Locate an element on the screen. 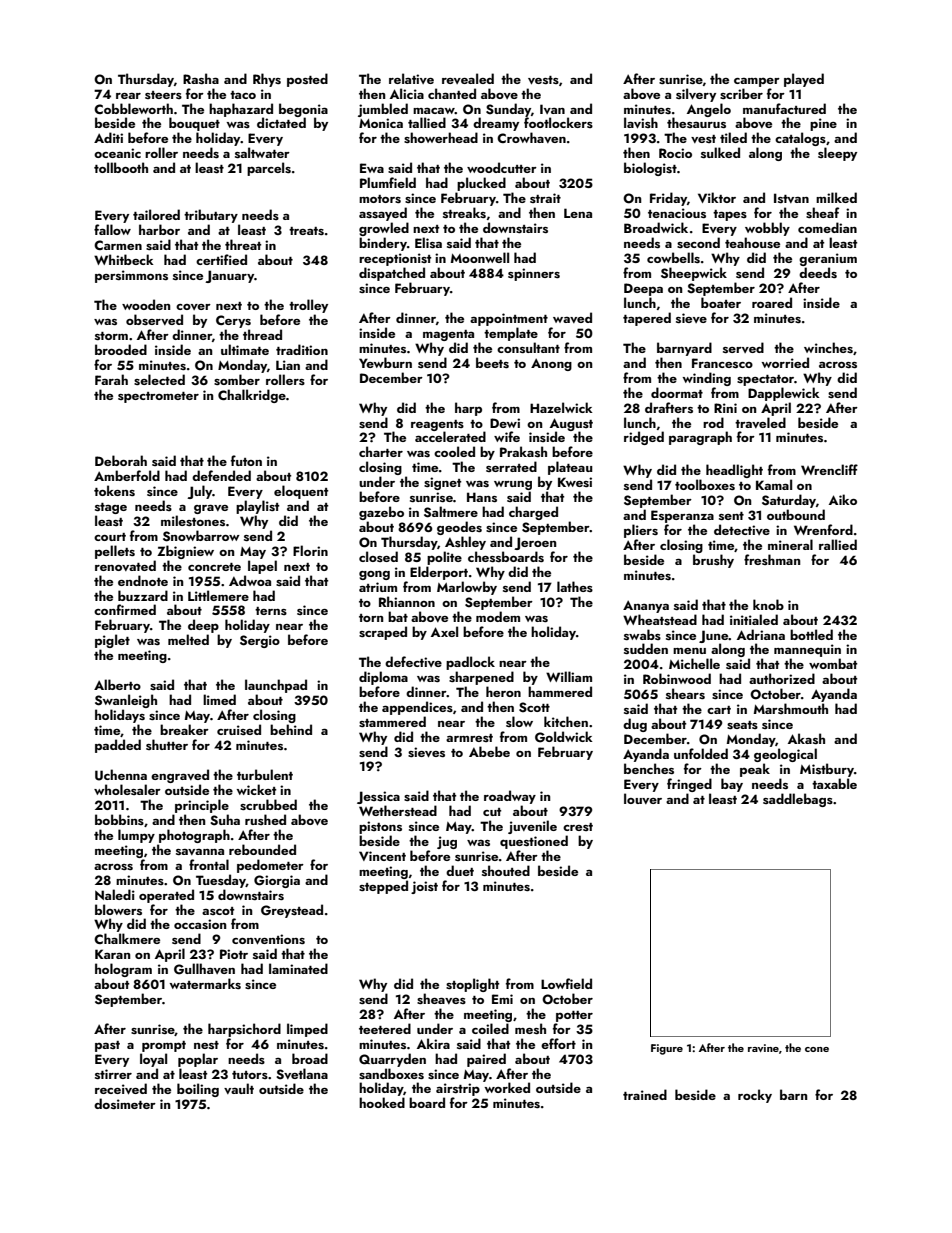  winches is located at coordinates (828, 347).
